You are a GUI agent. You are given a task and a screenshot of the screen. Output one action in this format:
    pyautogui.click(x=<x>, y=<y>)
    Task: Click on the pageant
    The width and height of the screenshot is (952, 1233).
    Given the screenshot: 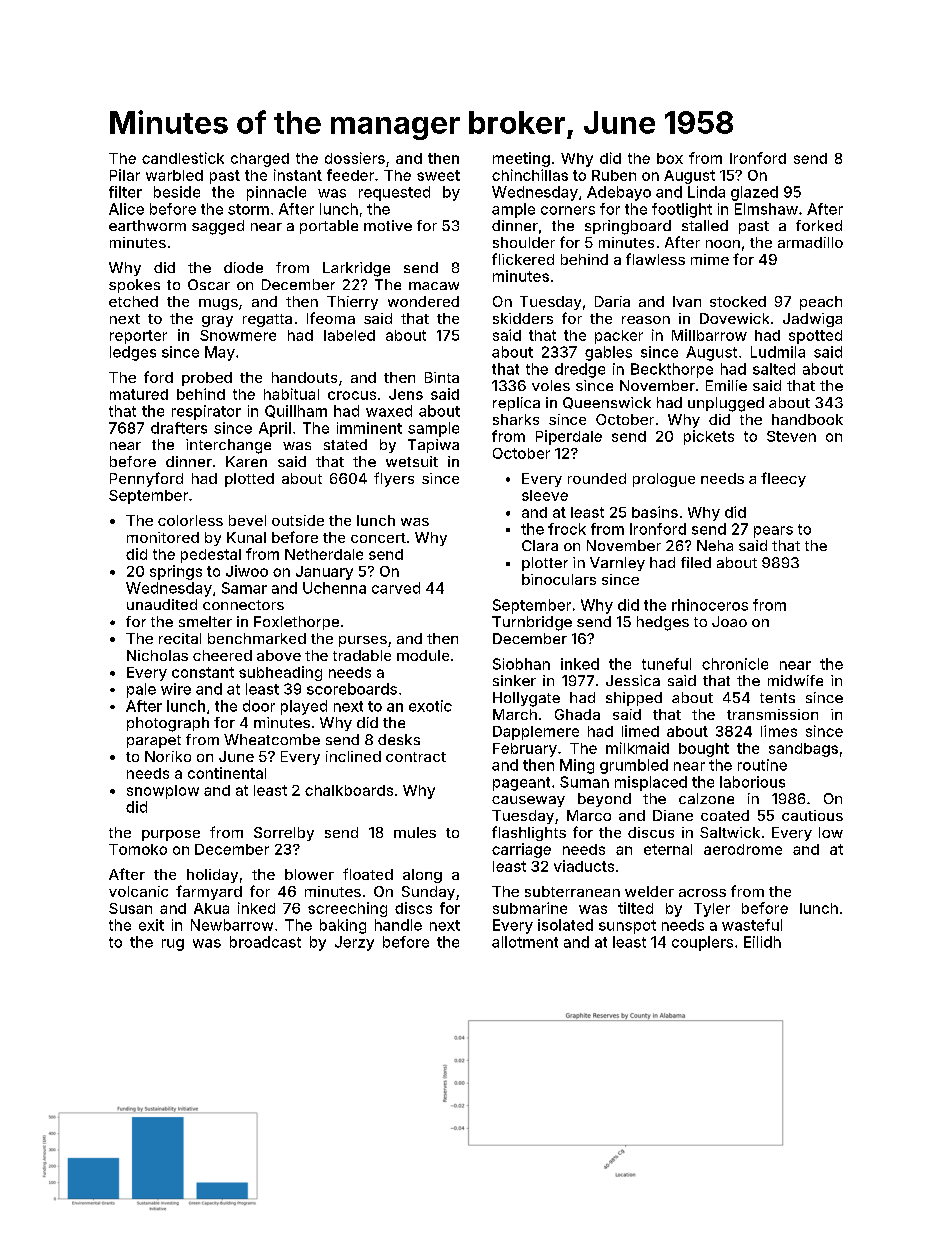 What is the action you would take?
    pyautogui.click(x=521, y=784)
